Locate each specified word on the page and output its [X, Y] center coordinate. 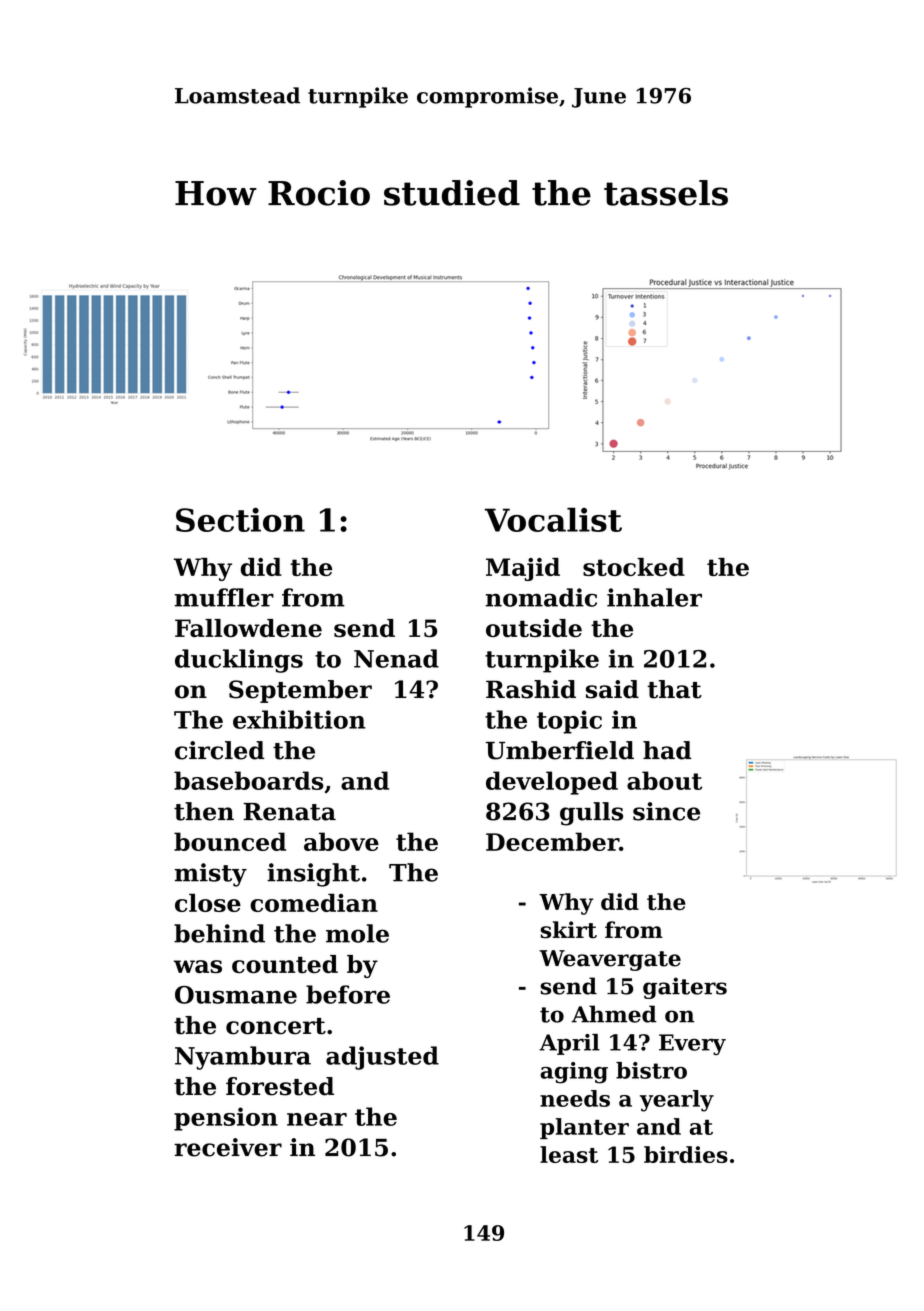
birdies [686, 1154]
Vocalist [553, 519]
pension [226, 1119]
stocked [634, 567]
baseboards [248, 780]
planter [584, 1128]
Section [240, 520]
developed [552, 783]
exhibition [299, 719]
